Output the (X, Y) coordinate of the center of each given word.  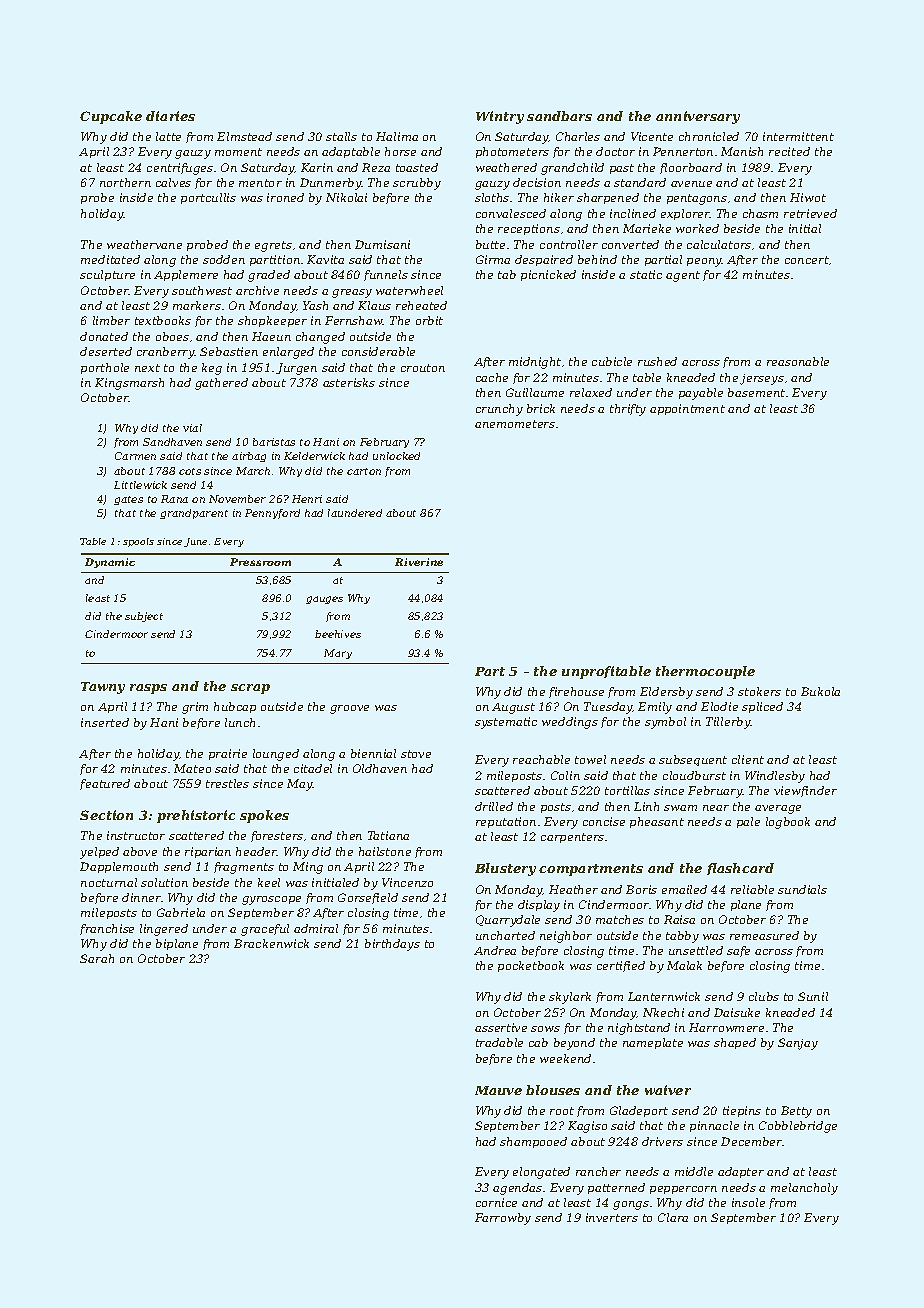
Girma (493, 259)
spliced (762, 707)
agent (683, 276)
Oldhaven (380, 768)
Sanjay (798, 1044)
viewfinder (805, 791)
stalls (341, 136)
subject (144, 617)
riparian (208, 852)
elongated (541, 1173)
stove (416, 754)
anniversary (698, 117)
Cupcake (111, 117)
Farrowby (503, 1219)
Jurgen (296, 369)
